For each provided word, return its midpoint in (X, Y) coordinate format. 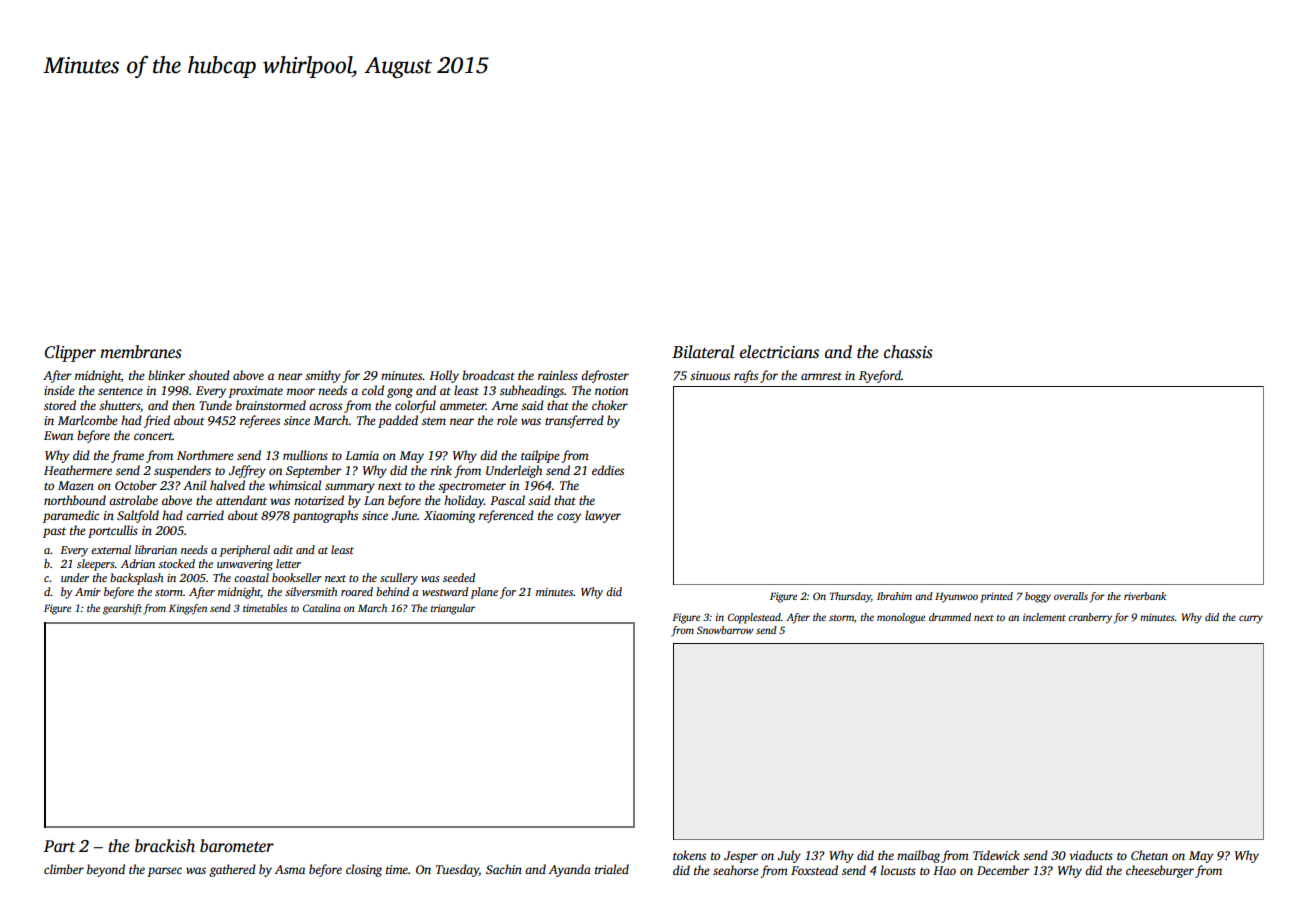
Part (59, 846)
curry (1251, 619)
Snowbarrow (725, 630)
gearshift (122, 609)
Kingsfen (188, 609)
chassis (908, 352)
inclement (1044, 617)
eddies (608, 470)
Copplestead (754, 618)
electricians (779, 352)
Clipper (70, 353)
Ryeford (880, 376)
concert (153, 436)
